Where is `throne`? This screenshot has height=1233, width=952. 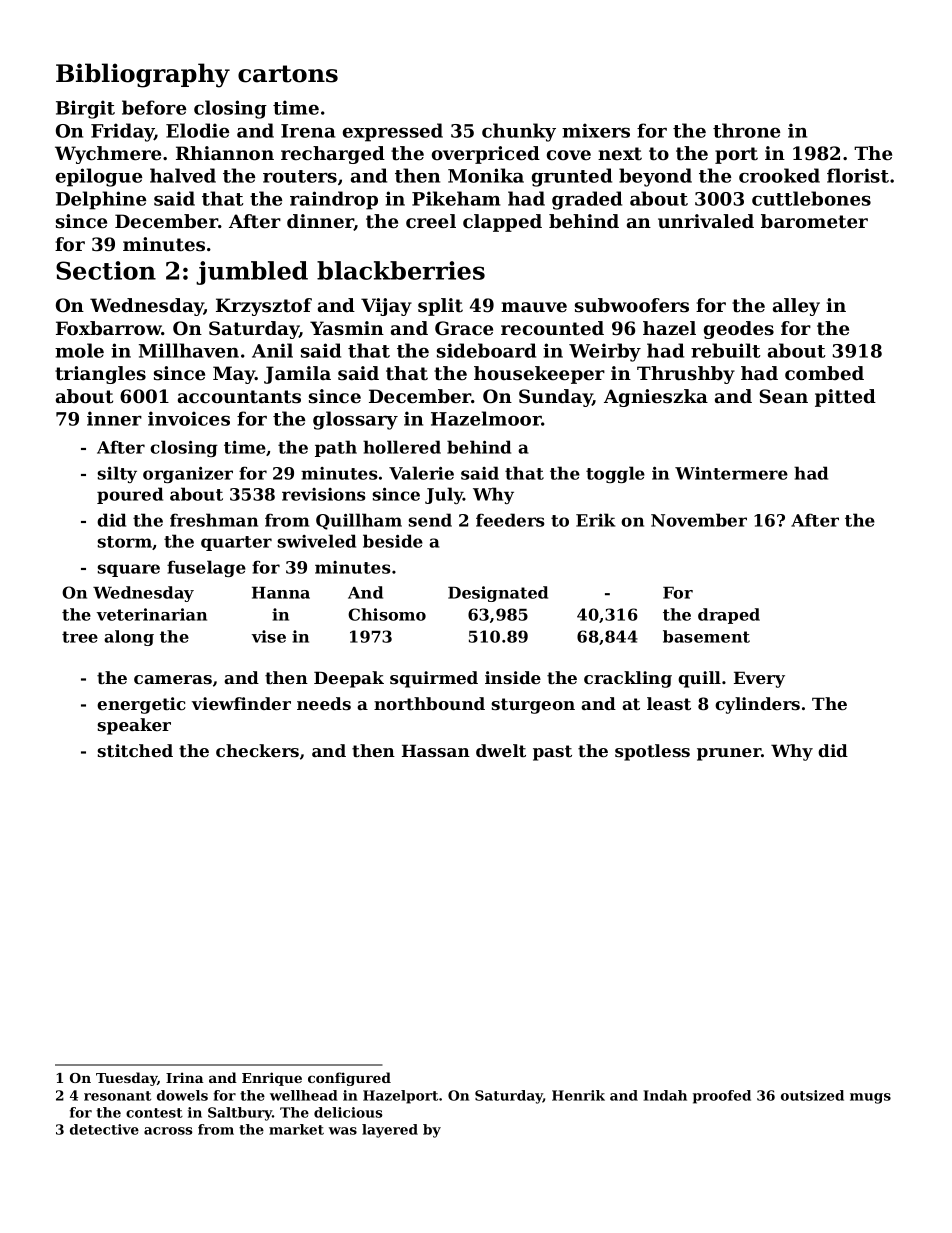 throne is located at coordinates (746, 130).
